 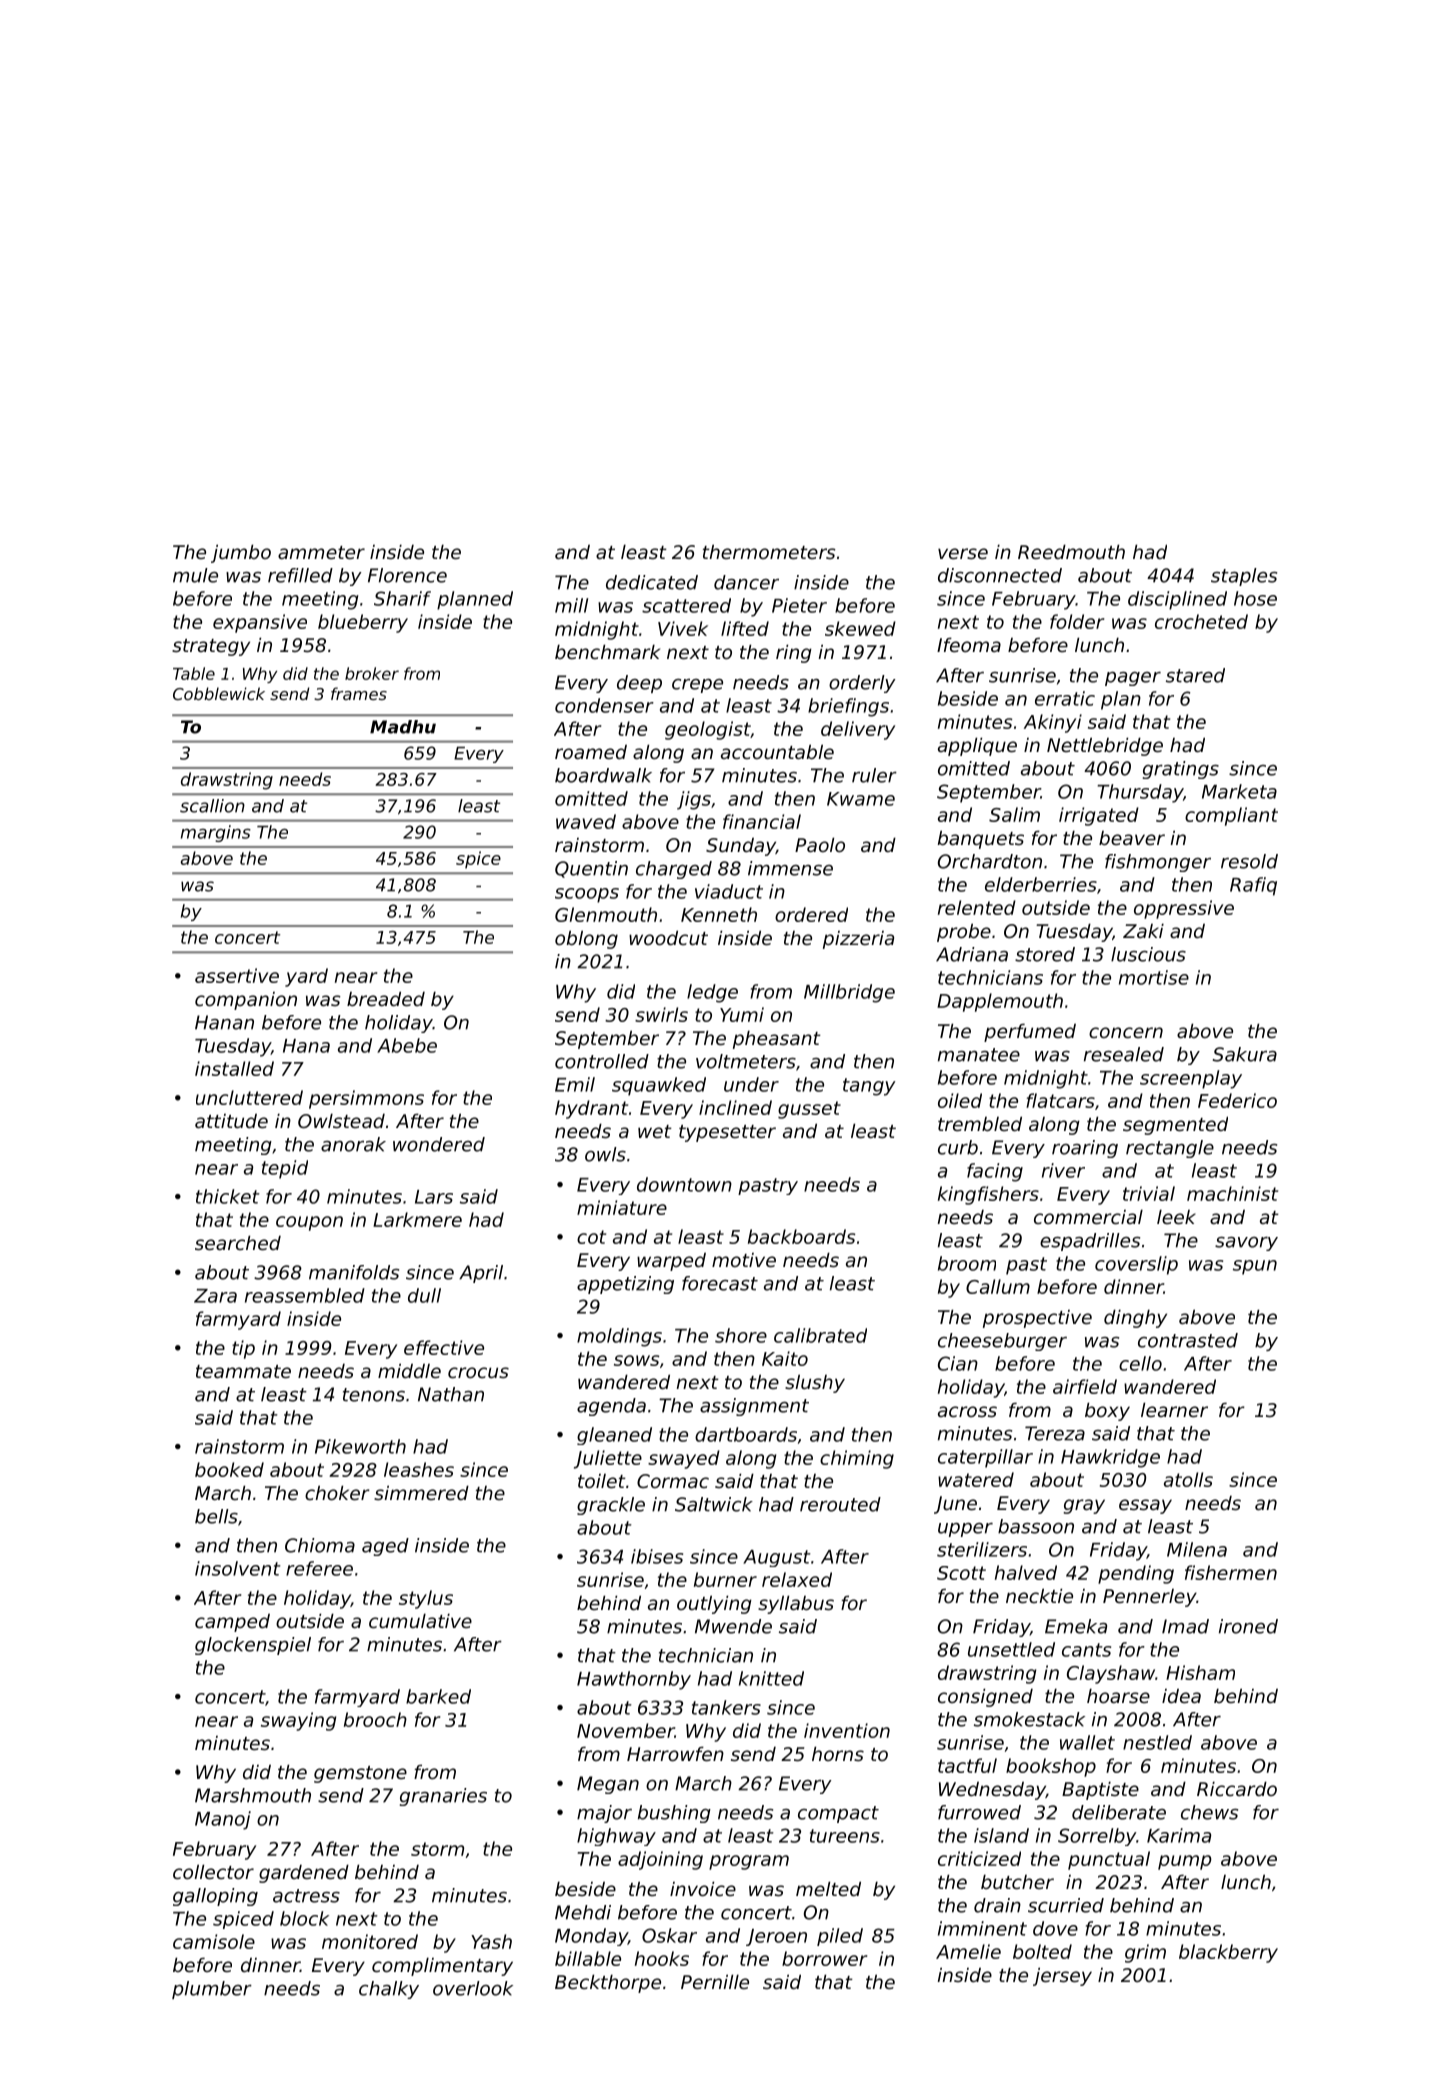 What do you see at coordinates (697, 686) in the screenshot?
I see `crepe` at bounding box center [697, 686].
